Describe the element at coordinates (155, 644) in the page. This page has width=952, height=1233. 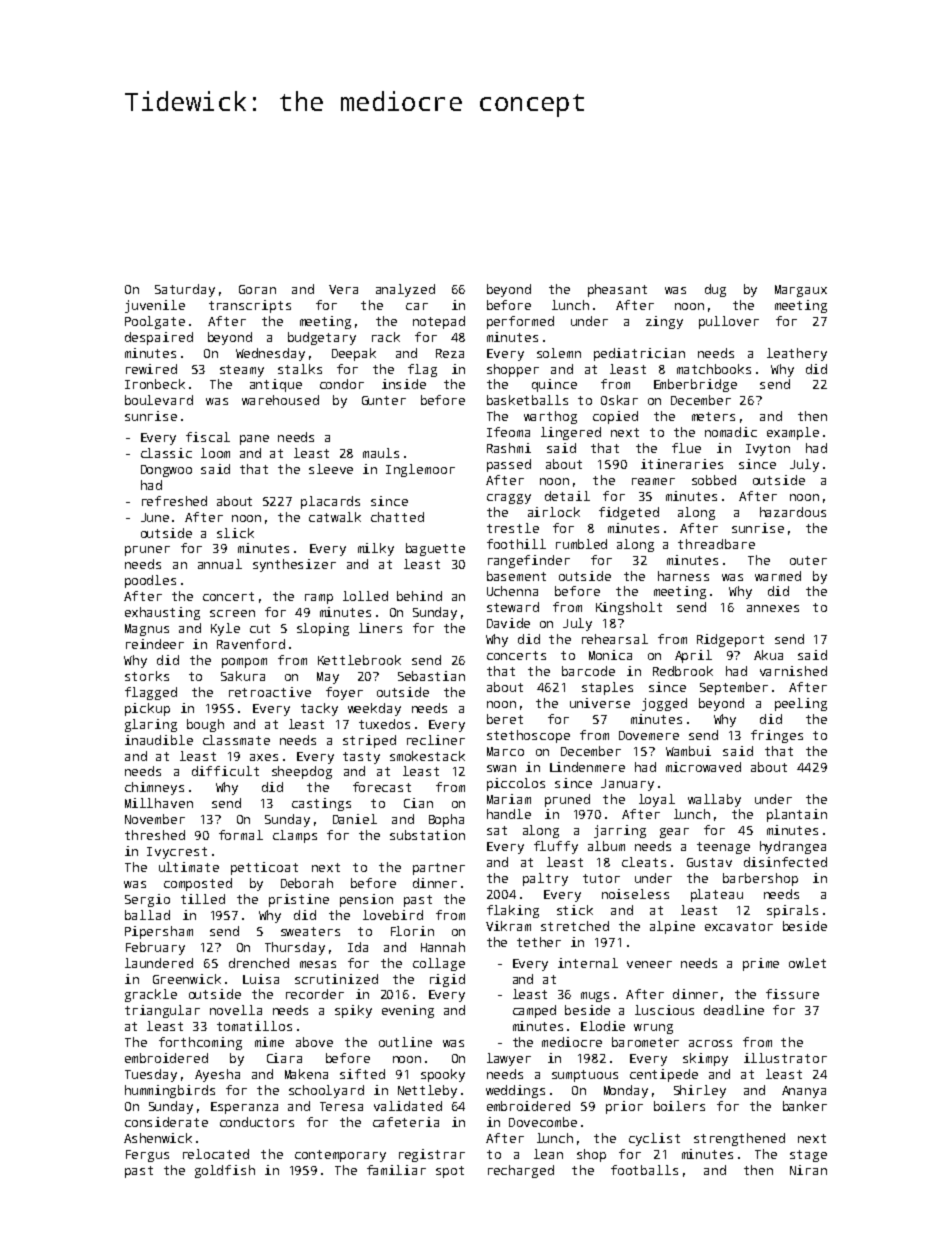
I see `reindeer` at that location.
